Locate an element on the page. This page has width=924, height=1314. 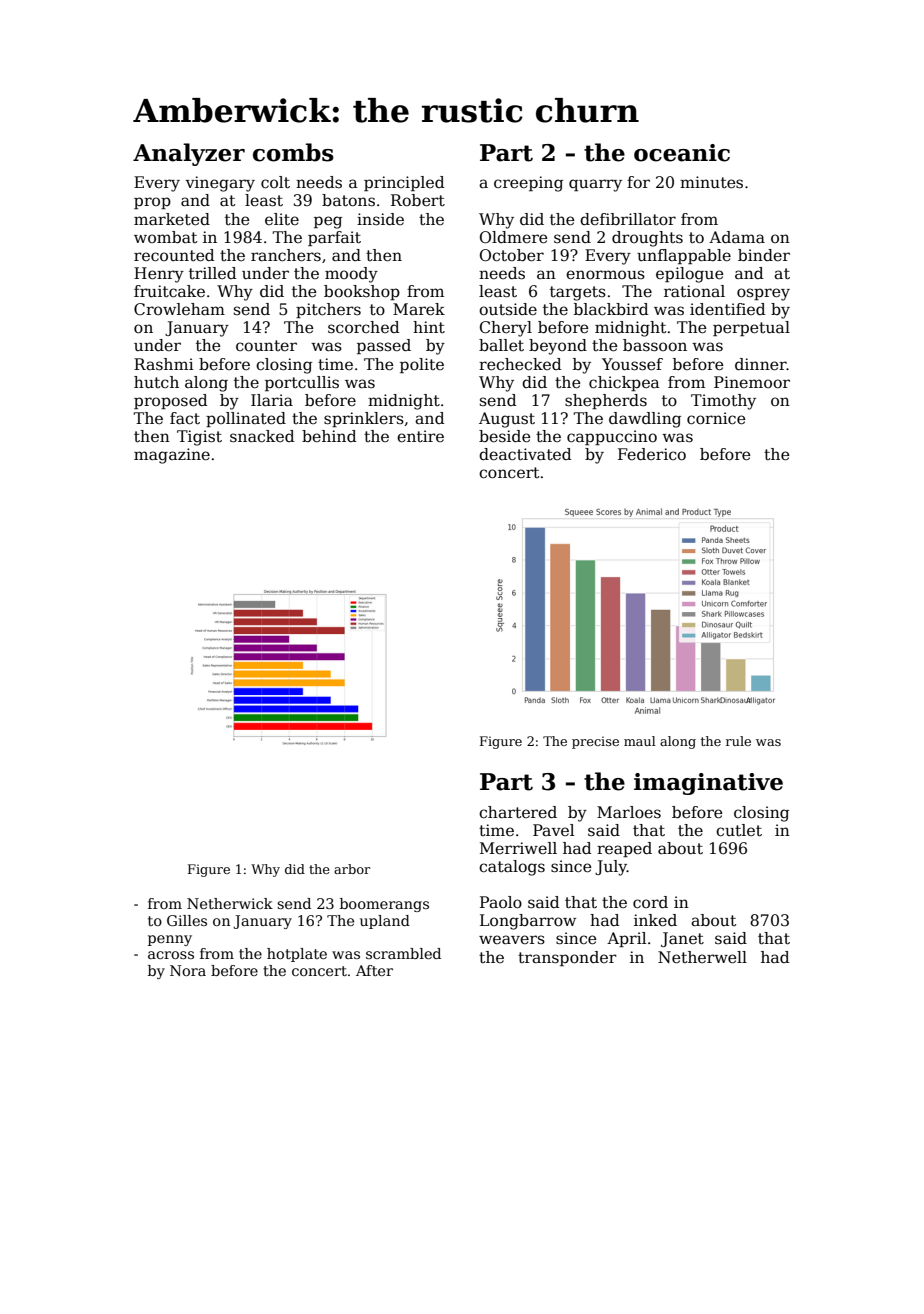
oceanic is located at coordinates (682, 153).
